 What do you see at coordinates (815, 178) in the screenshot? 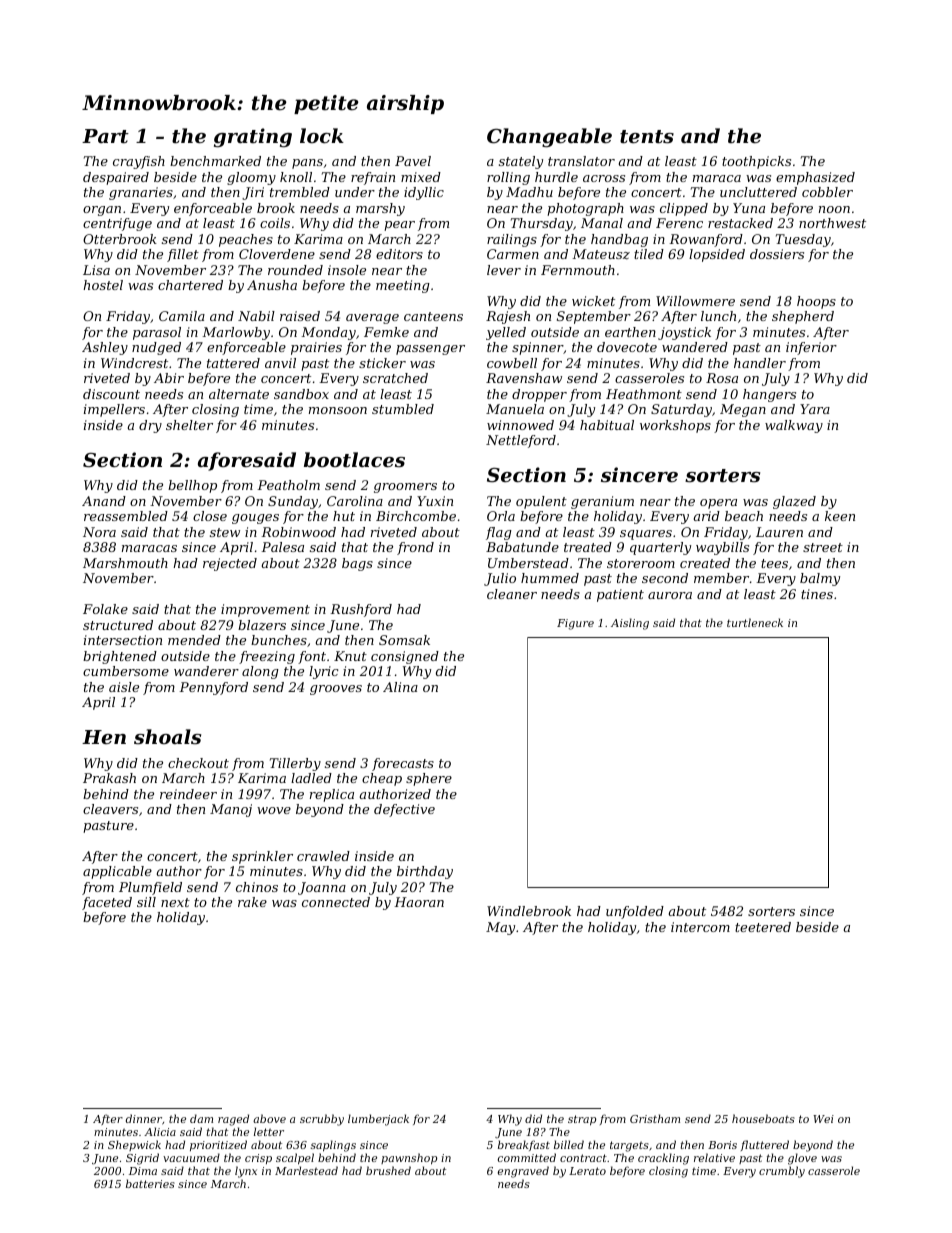
I see `emphasized` at bounding box center [815, 178].
